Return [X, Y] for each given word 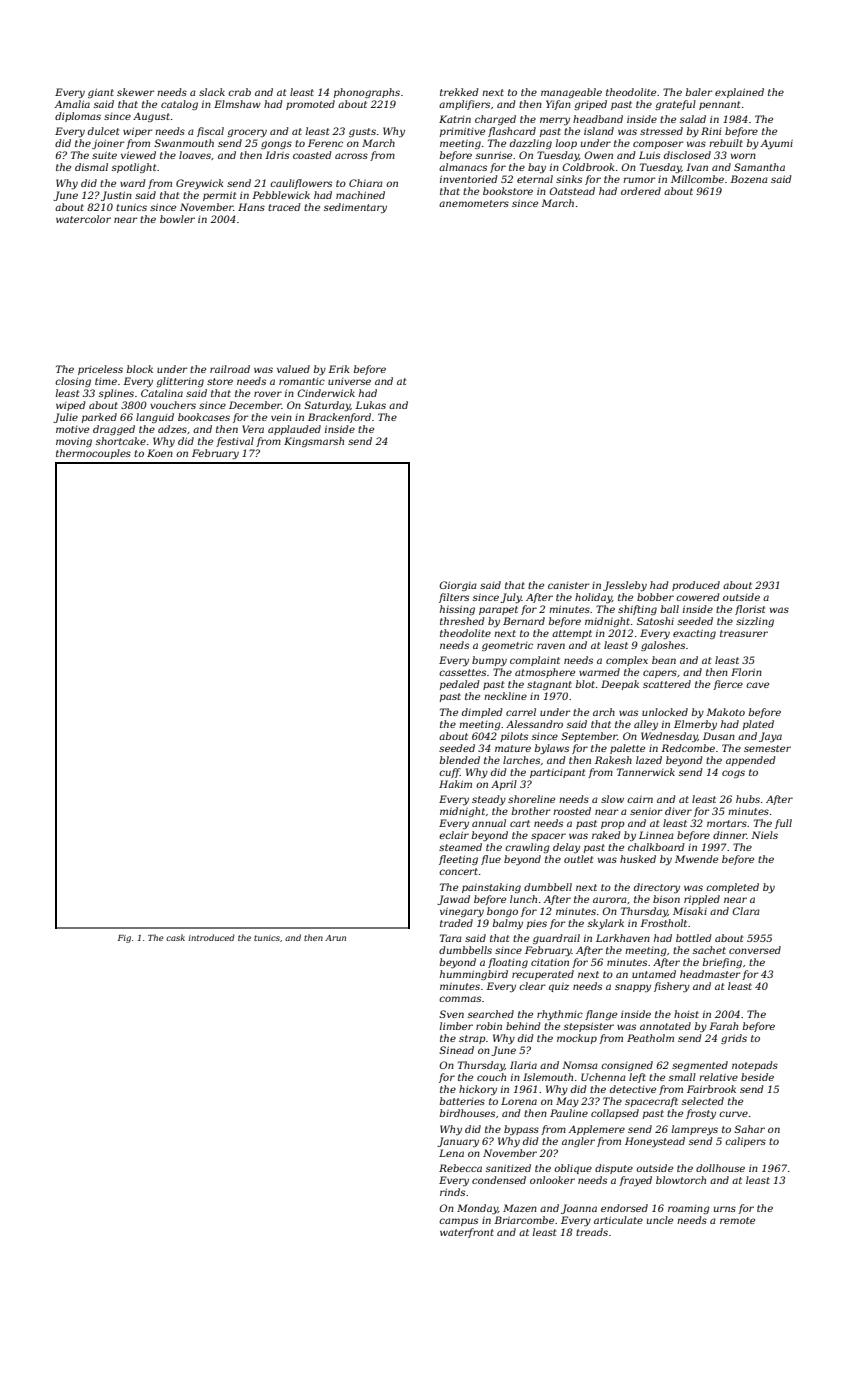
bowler [177, 219]
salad [693, 119]
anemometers [474, 203]
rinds [452, 1192]
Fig [124, 939]
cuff [449, 773]
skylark [606, 924]
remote [737, 1220]
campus [458, 1222]
